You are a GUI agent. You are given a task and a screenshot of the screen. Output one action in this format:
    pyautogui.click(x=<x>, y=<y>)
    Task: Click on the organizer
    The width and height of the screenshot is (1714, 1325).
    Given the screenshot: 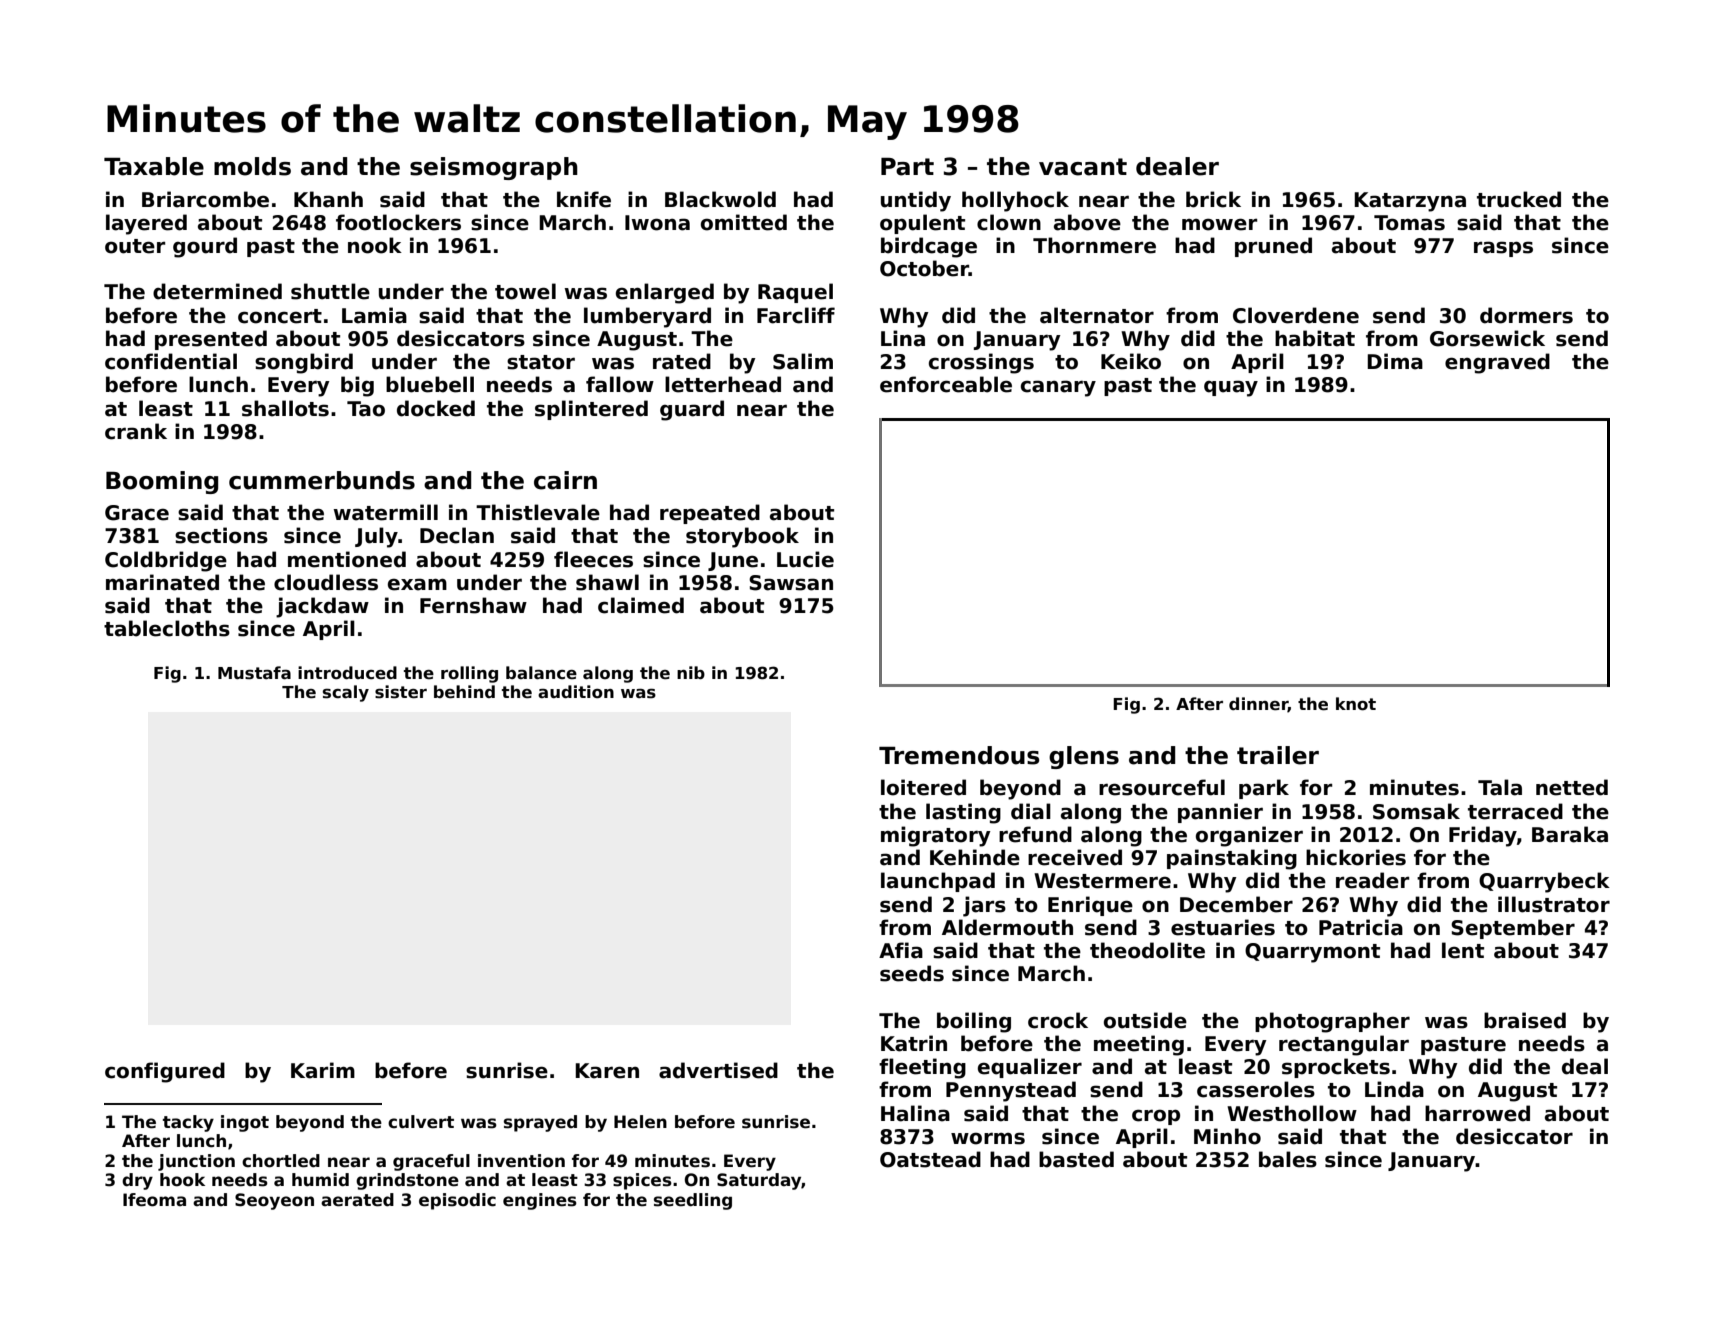 What is the action you would take?
    pyautogui.click(x=1249, y=836)
